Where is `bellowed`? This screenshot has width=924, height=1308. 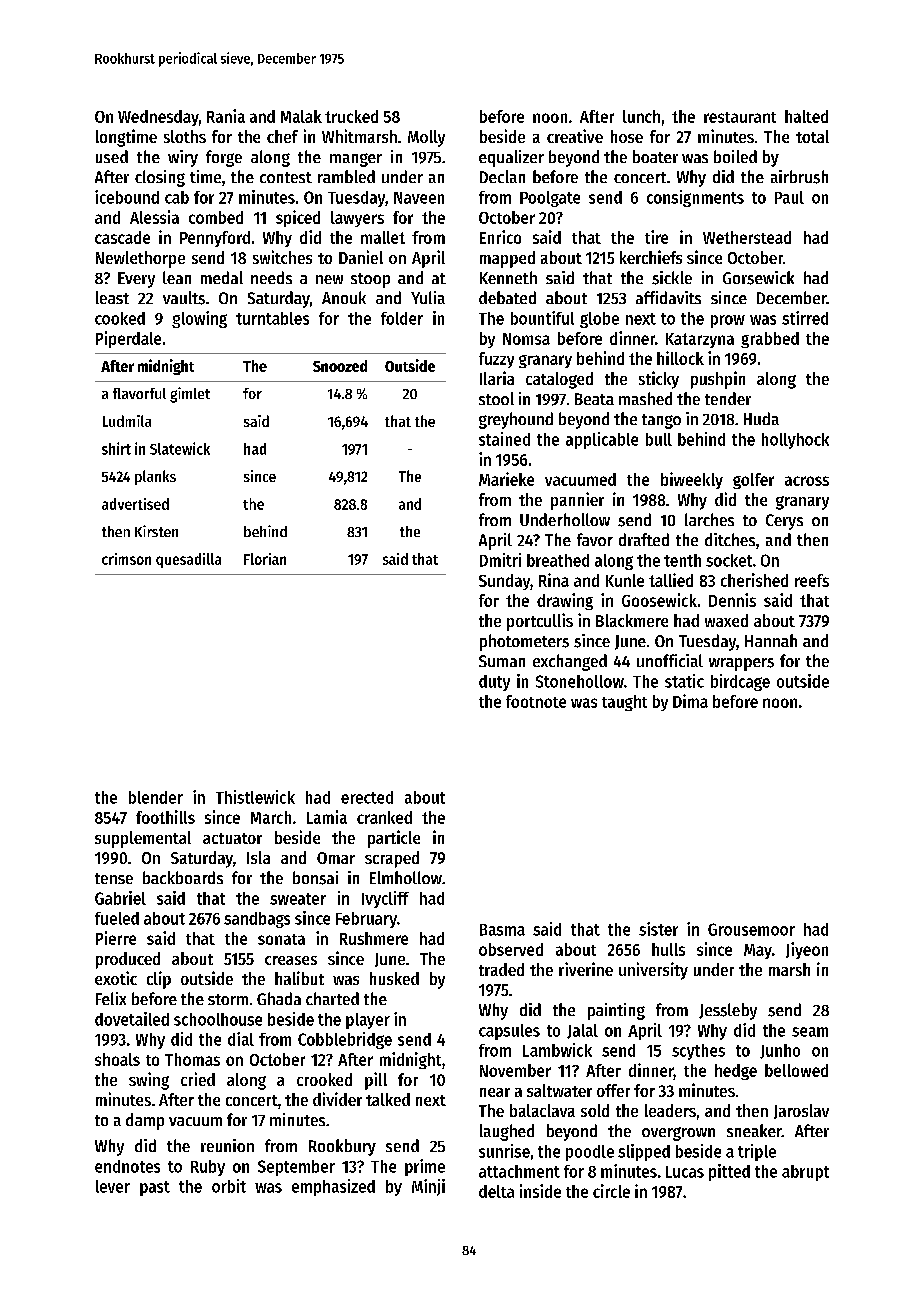
bellowed is located at coordinates (796, 1070).
